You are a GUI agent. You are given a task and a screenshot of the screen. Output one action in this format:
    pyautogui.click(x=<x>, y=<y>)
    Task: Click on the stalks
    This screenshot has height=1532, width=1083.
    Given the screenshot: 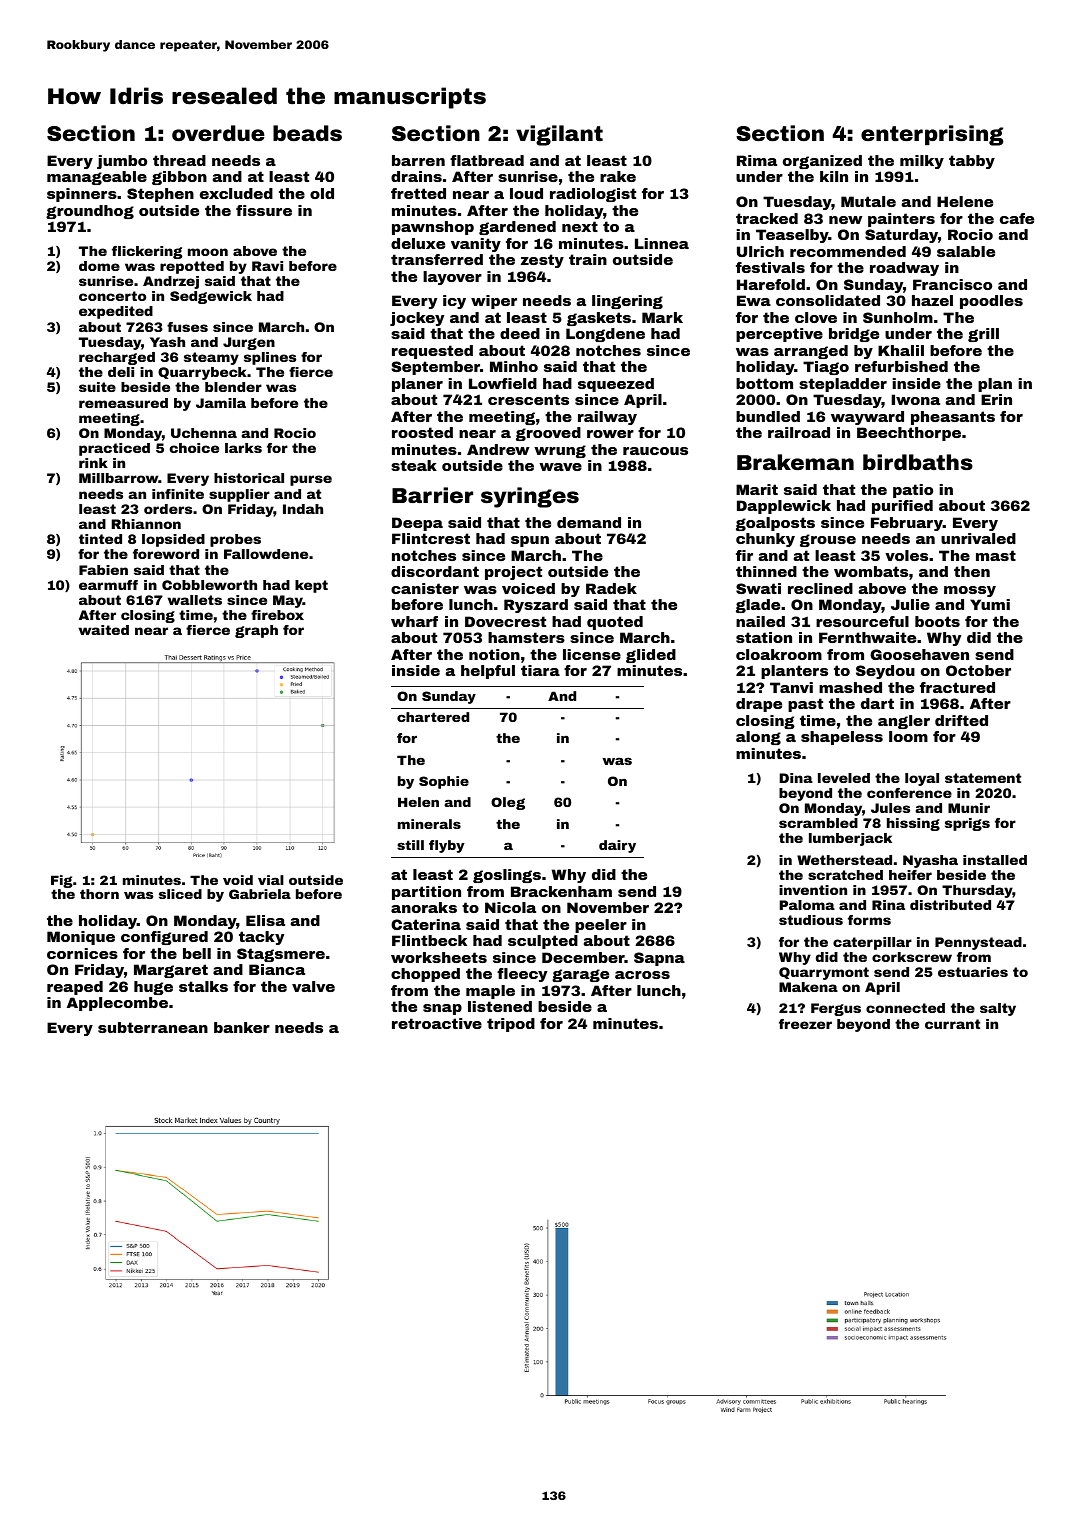 What is the action you would take?
    pyautogui.click(x=203, y=986)
